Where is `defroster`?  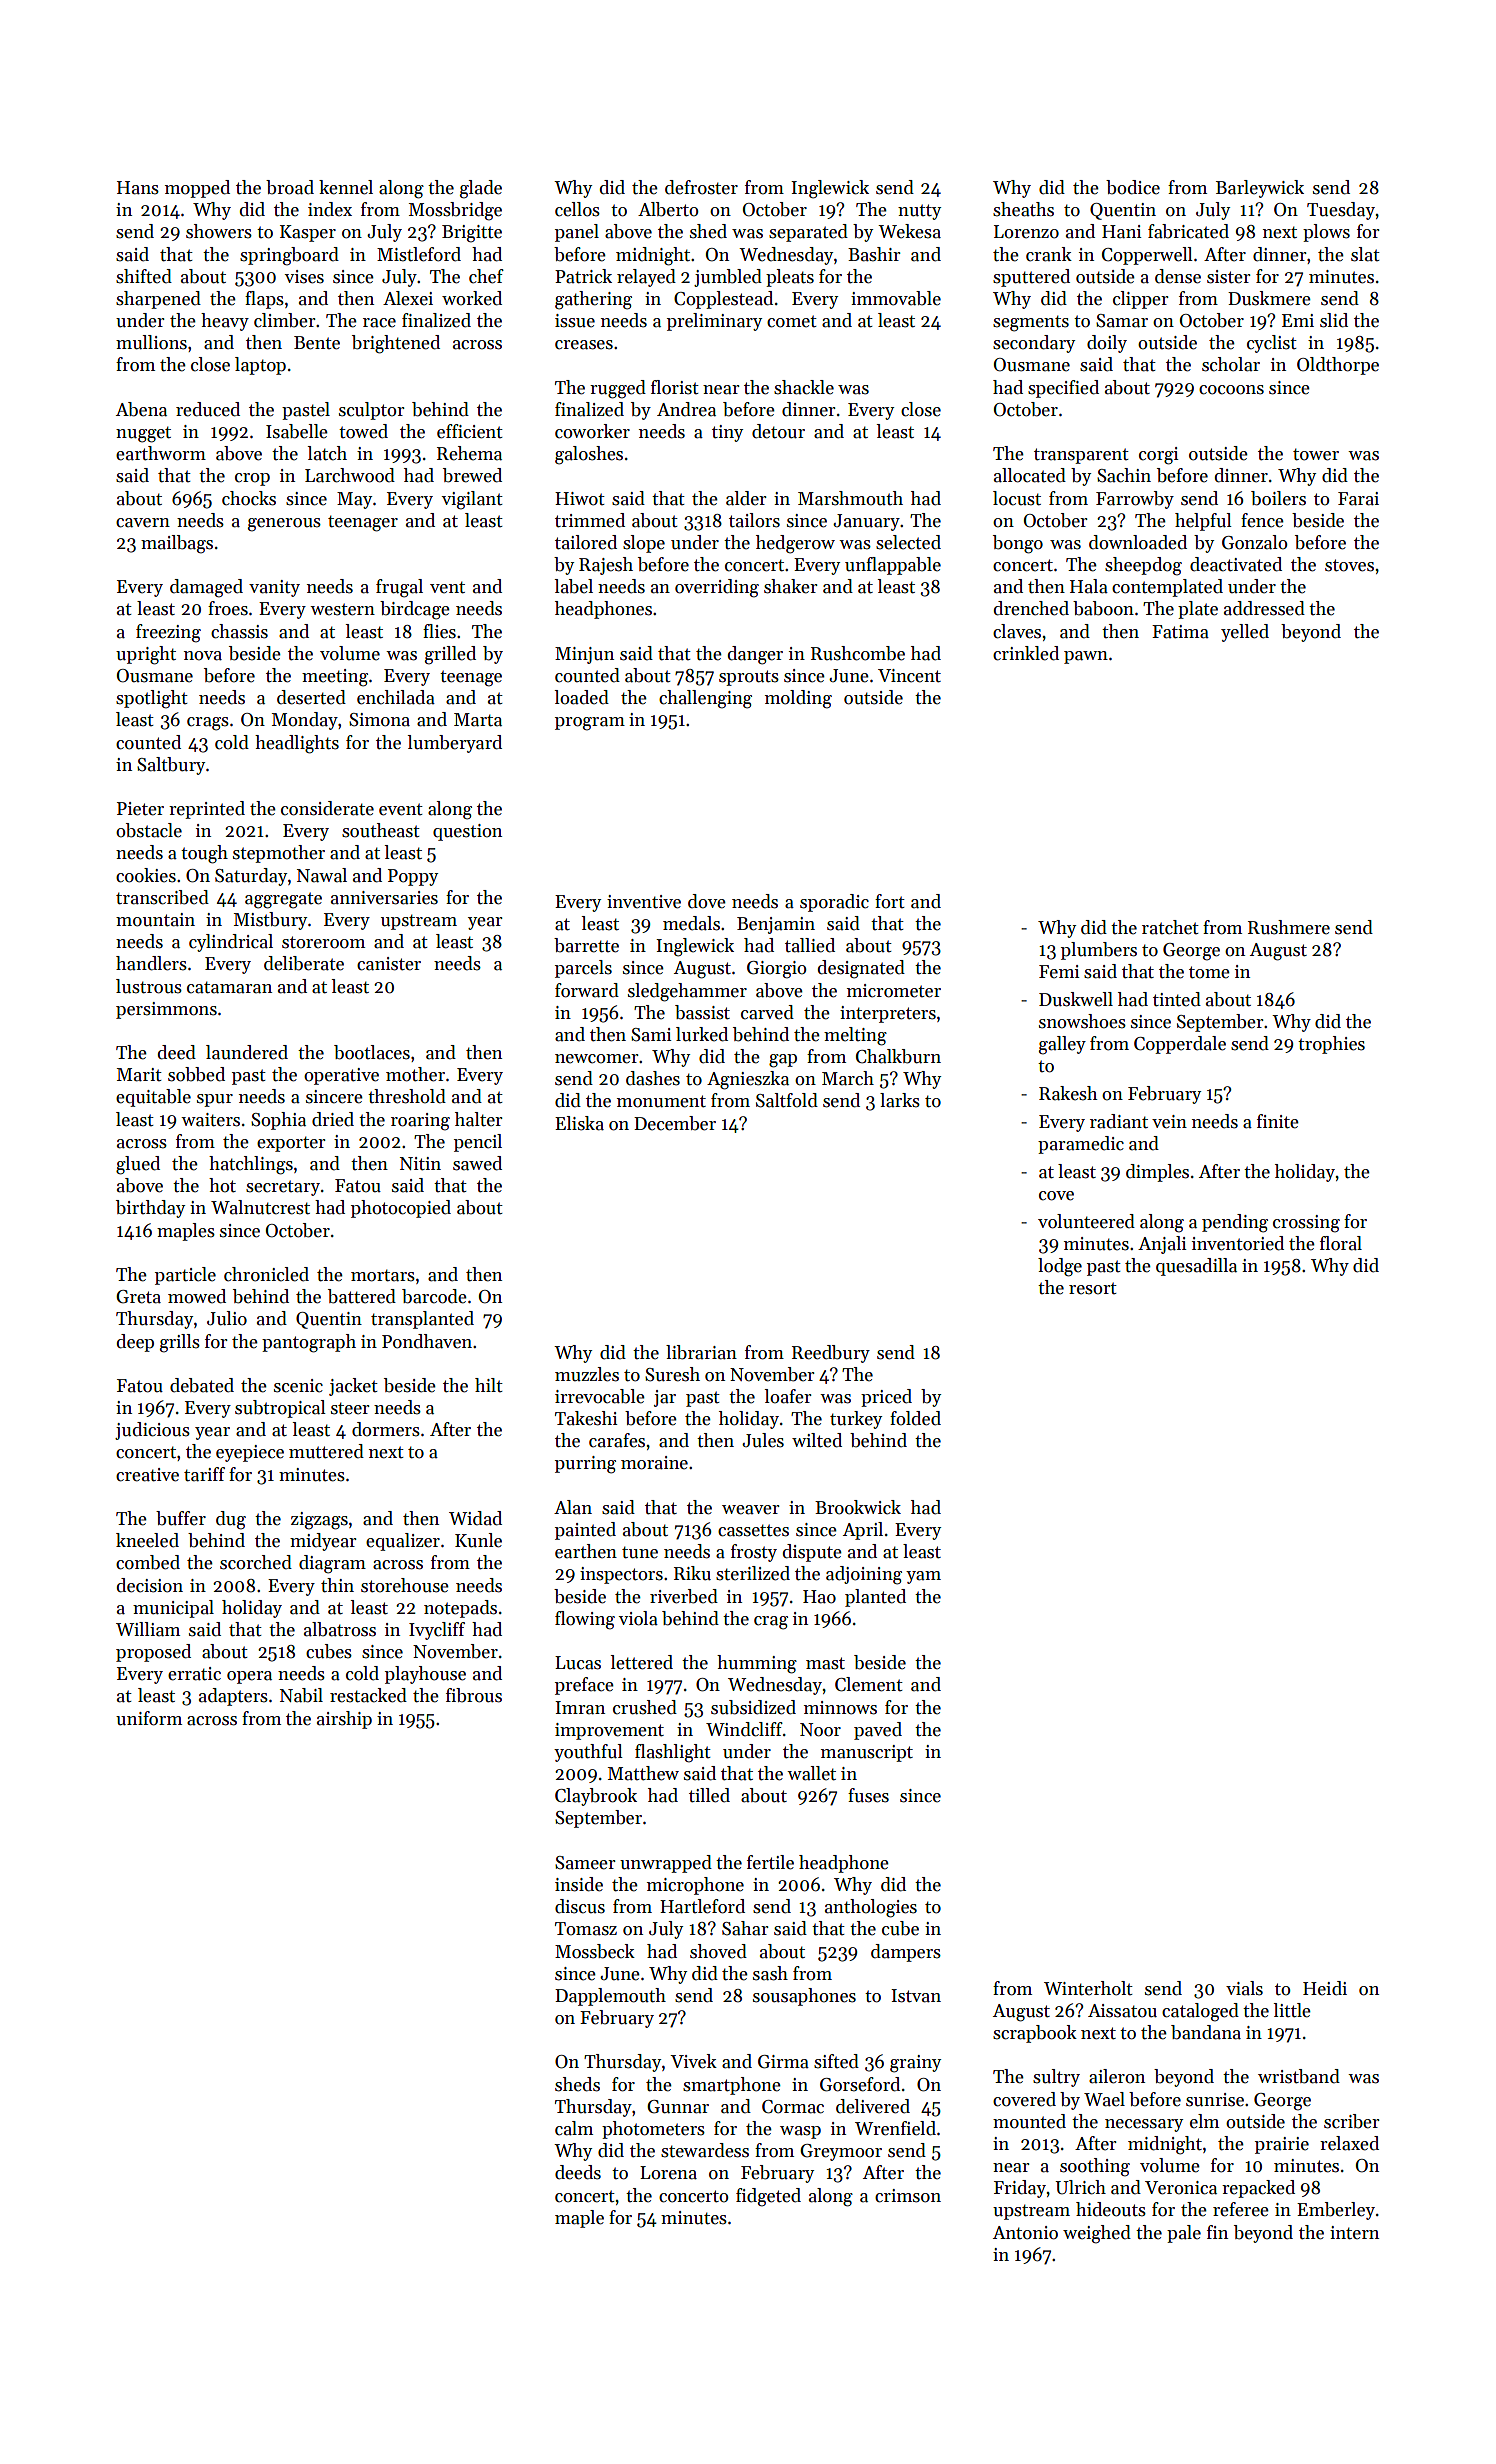 defroster is located at coordinates (701, 187).
